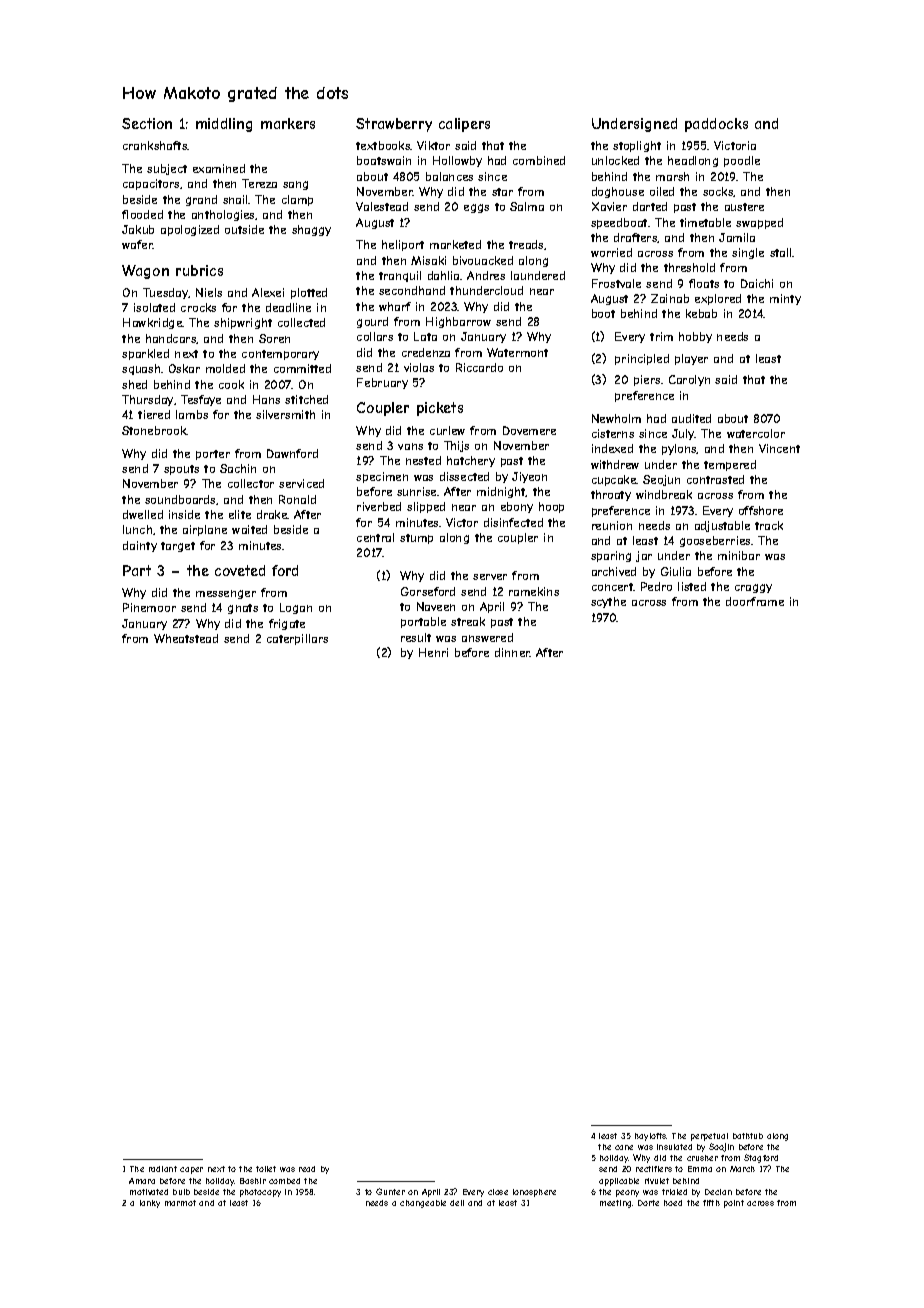 The height and width of the screenshot is (1308, 924). What do you see at coordinates (691, 359) in the screenshot?
I see `player` at bounding box center [691, 359].
